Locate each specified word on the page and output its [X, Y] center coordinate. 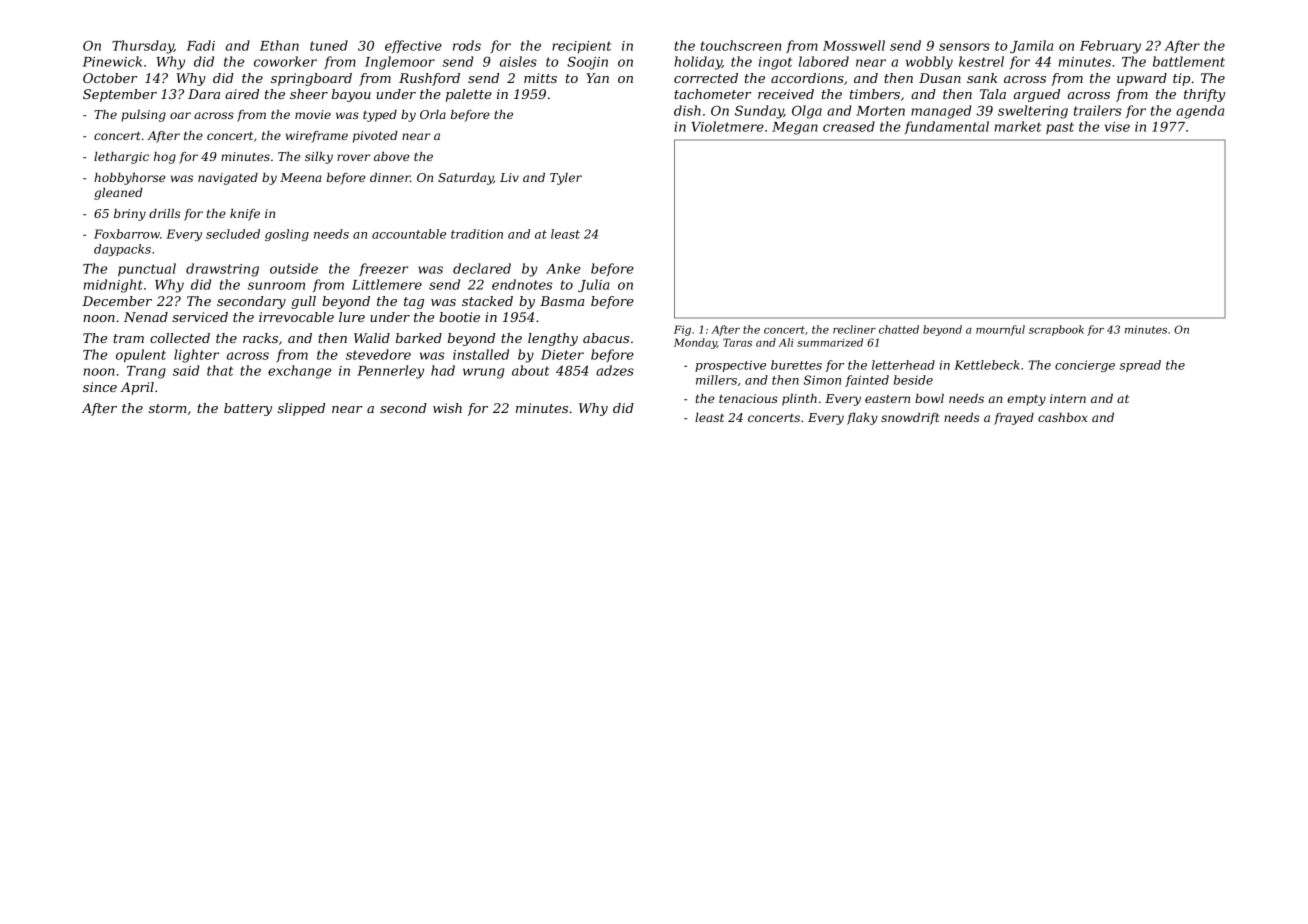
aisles [518, 61]
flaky [862, 419]
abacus [606, 338]
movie [313, 114]
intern [1068, 398]
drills [164, 213]
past [1060, 128]
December [117, 301]
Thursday [143, 47]
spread [1140, 366]
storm [168, 408]
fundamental [946, 127]
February [1110, 47]
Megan [795, 128]
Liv [509, 177]
